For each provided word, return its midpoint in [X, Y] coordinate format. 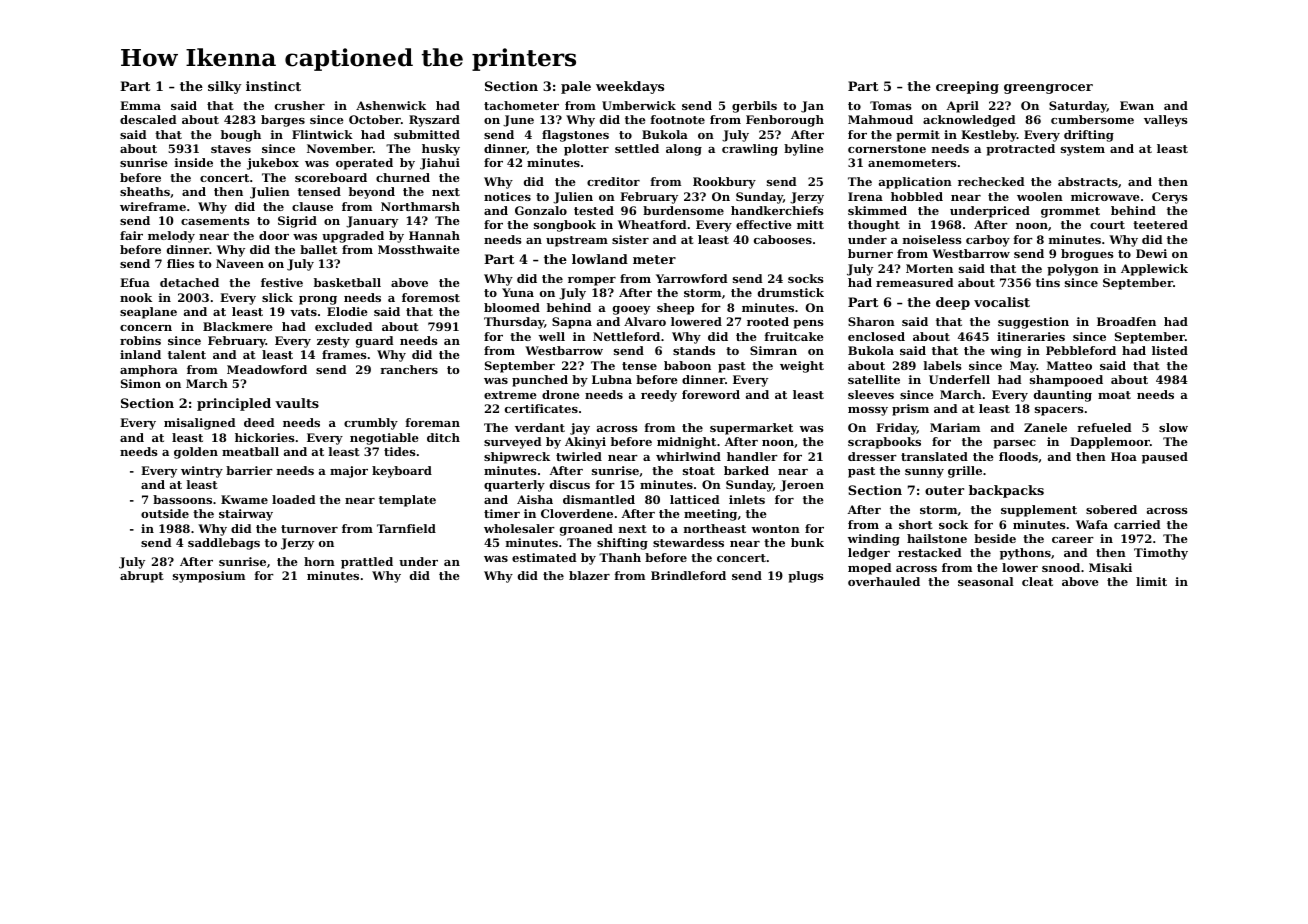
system [1083, 150]
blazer [589, 575]
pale [576, 87]
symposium [209, 577]
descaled [148, 119]
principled [234, 404]
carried [1137, 524]
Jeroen [802, 486]
